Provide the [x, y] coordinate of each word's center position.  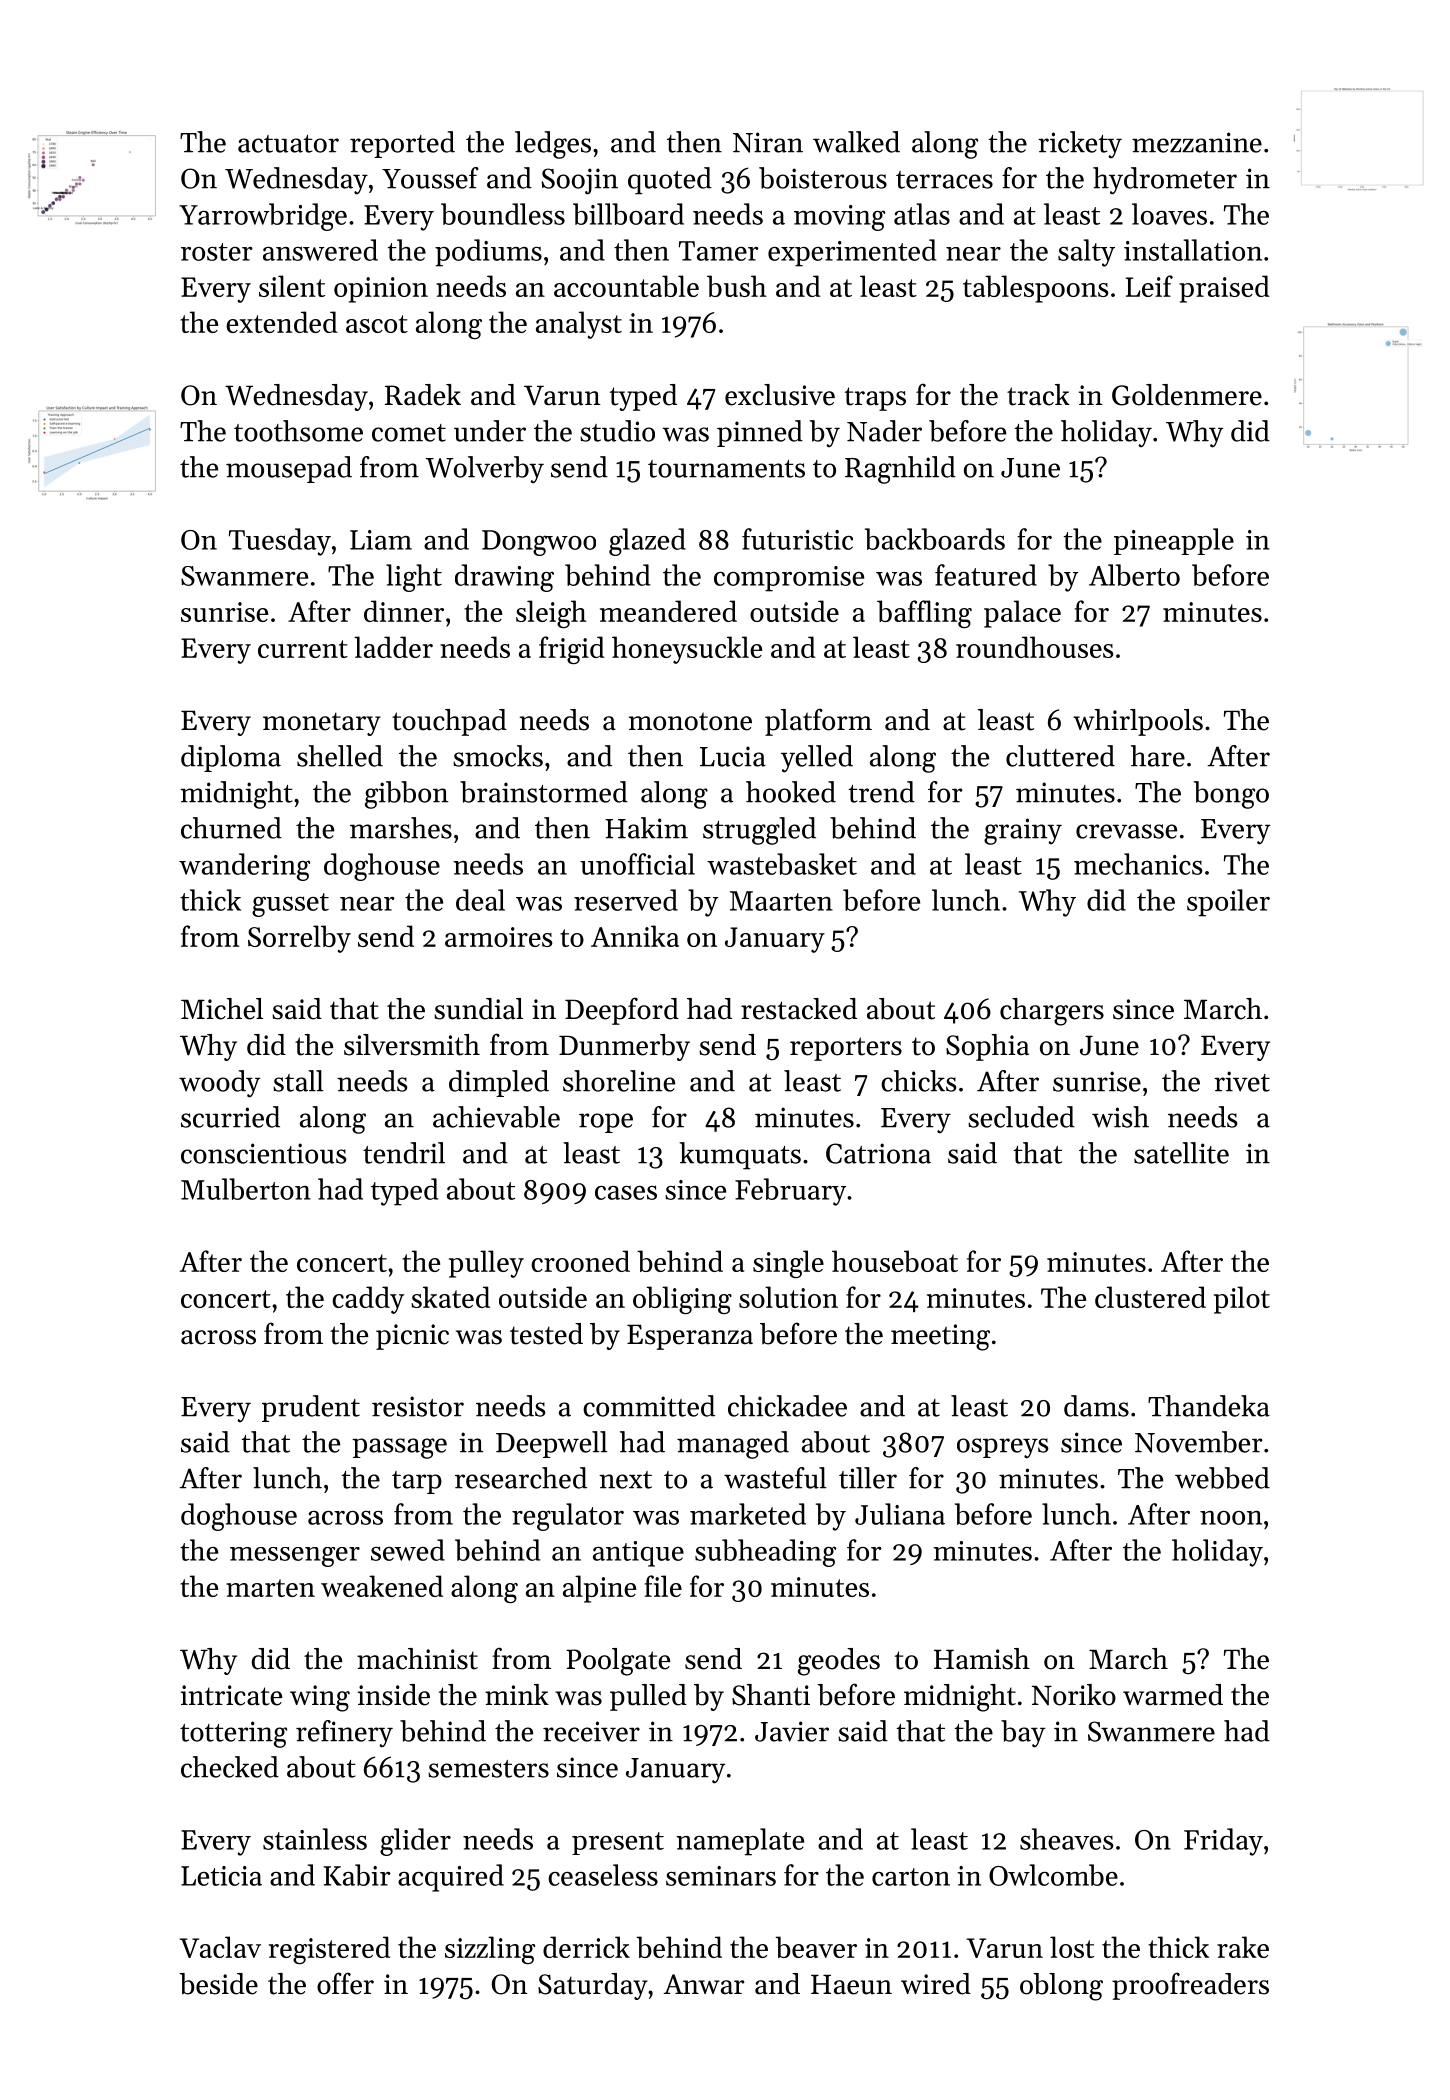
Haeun [851, 1984]
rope [606, 1123]
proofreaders [1190, 1986]
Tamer [719, 251]
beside [218, 1984]
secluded [1021, 1117]
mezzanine [1197, 142]
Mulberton [246, 1189]
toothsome [298, 431]
